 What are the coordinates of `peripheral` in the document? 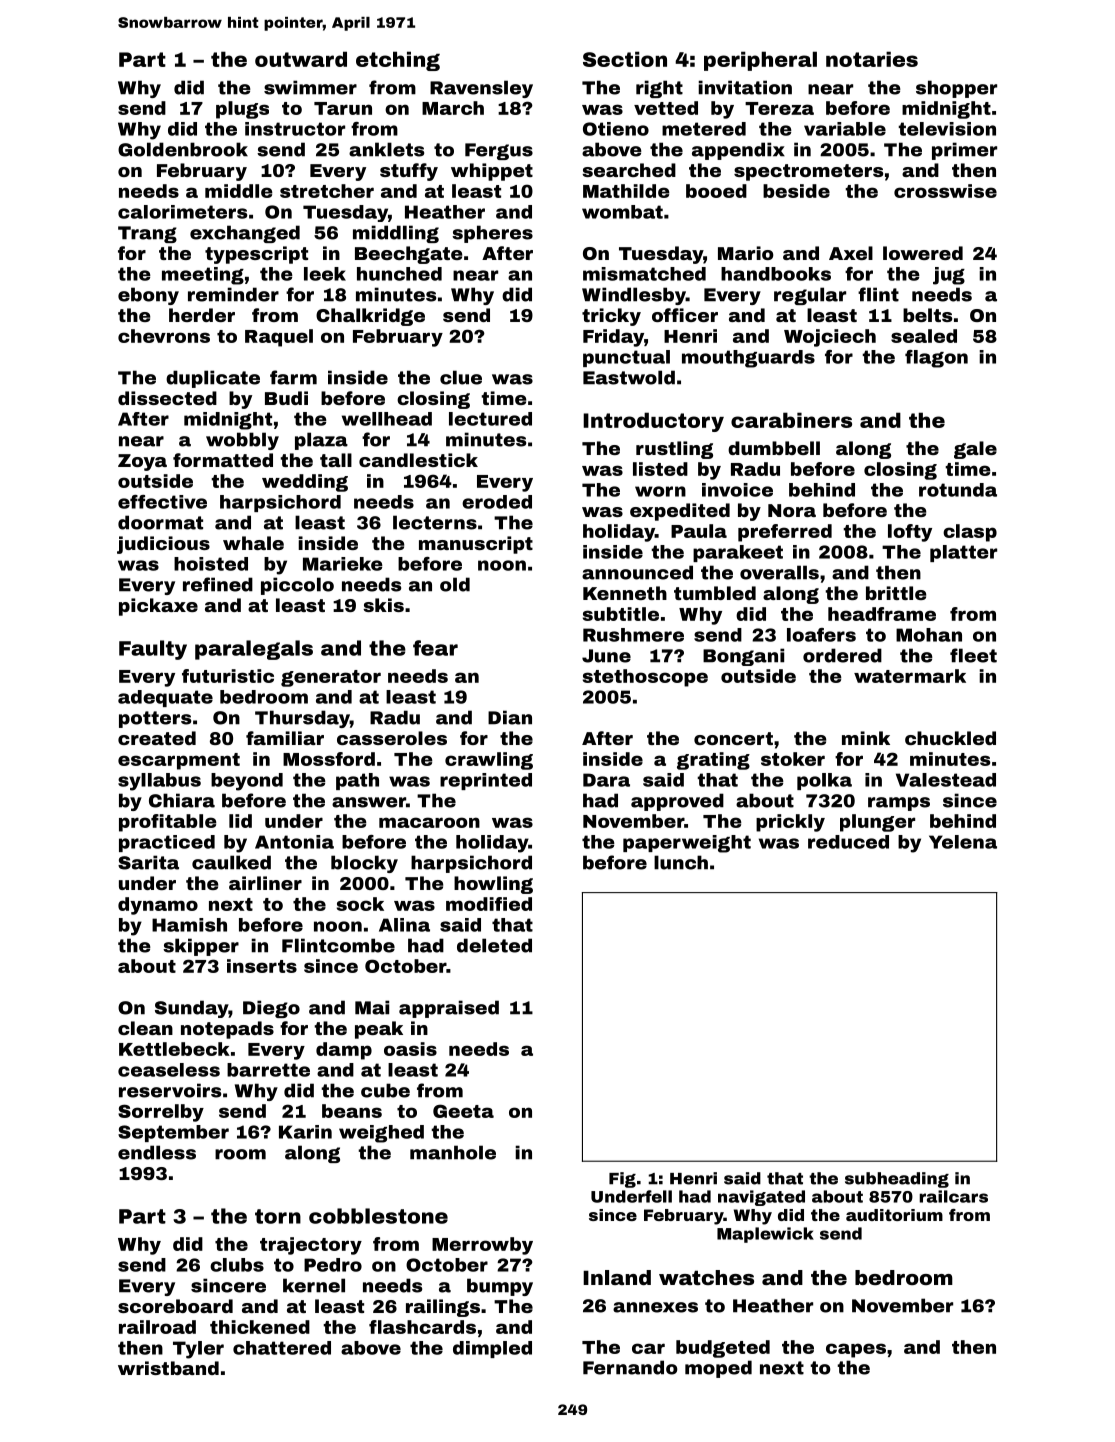 It's located at (760, 61).
